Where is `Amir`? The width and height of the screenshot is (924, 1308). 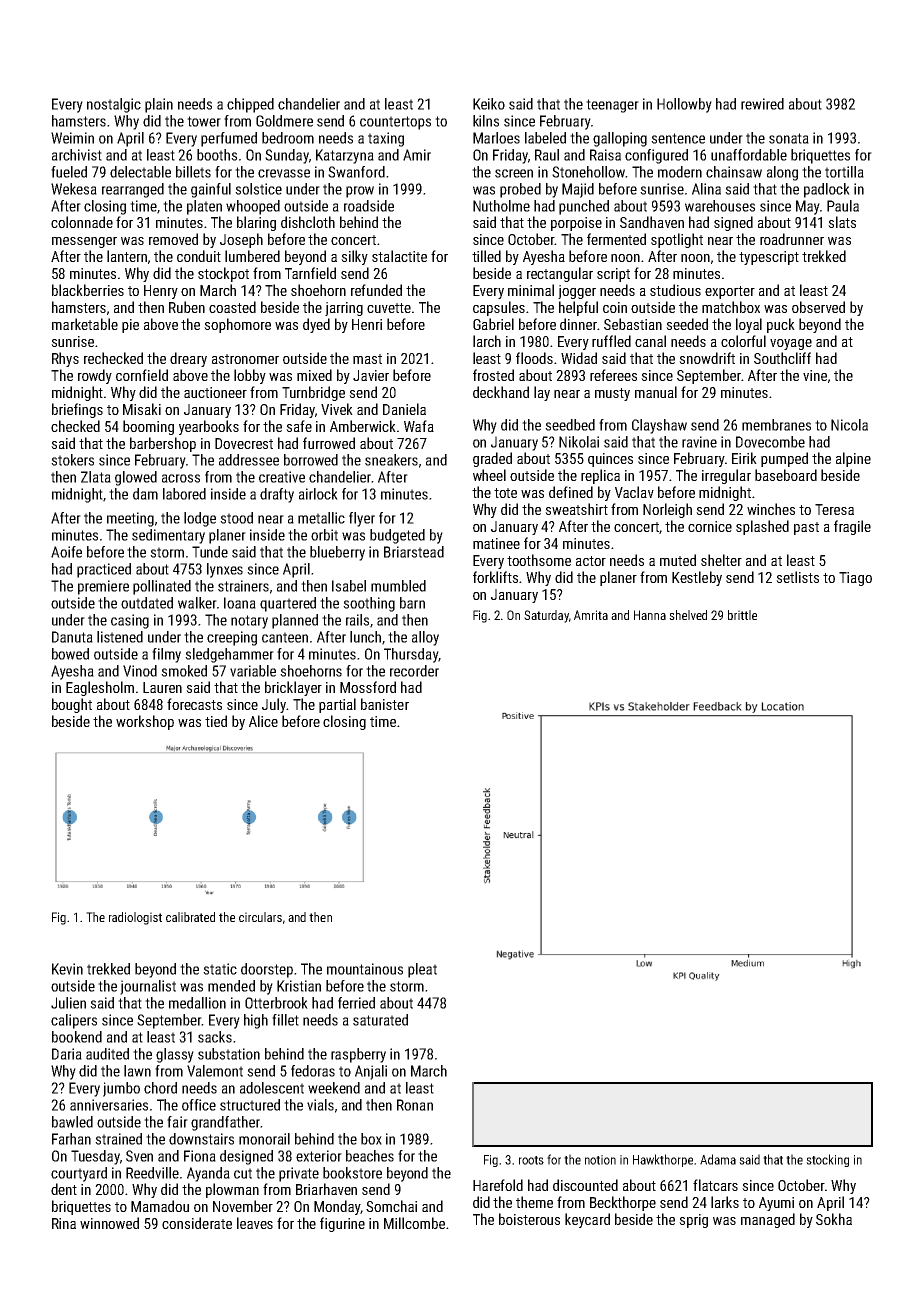
Amir is located at coordinates (417, 155).
